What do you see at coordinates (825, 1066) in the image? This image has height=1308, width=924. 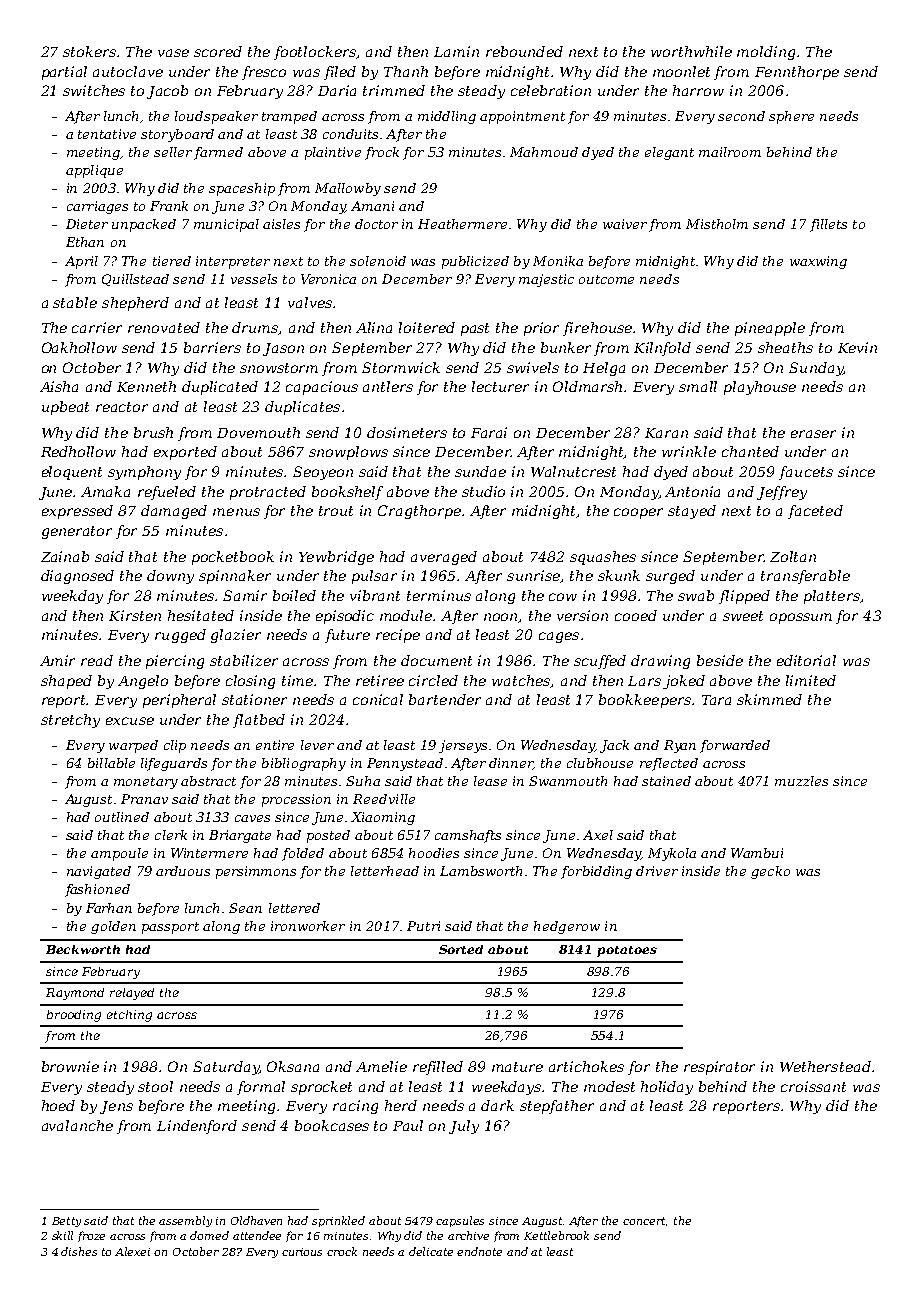 I see `Wetherstead` at bounding box center [825, 1066].
